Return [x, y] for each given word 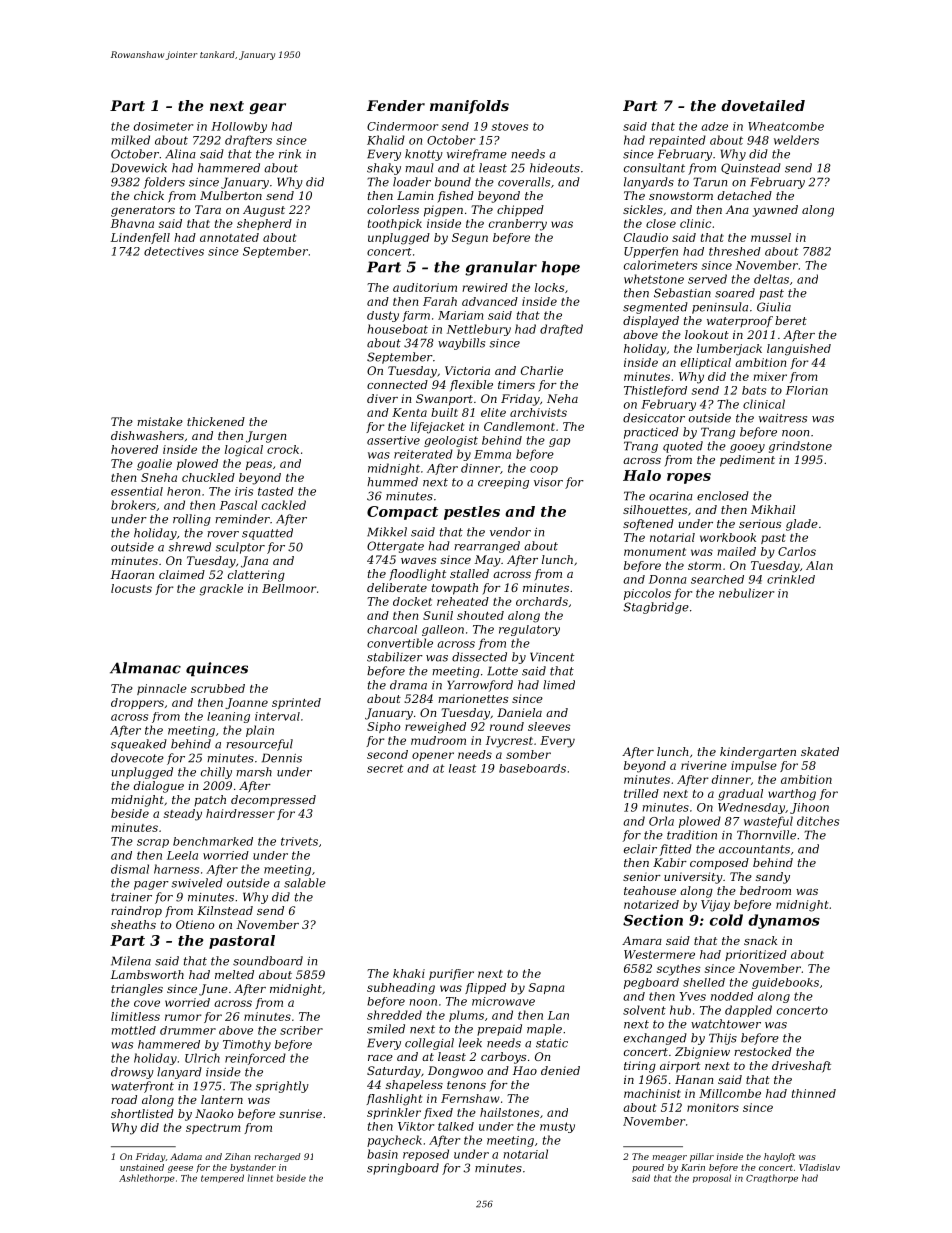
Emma [492, 454]
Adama [186, 1156]
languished [799, 350]
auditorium [425, 287]
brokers [133, 505]
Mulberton [231, 195]
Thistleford [655, 391]
